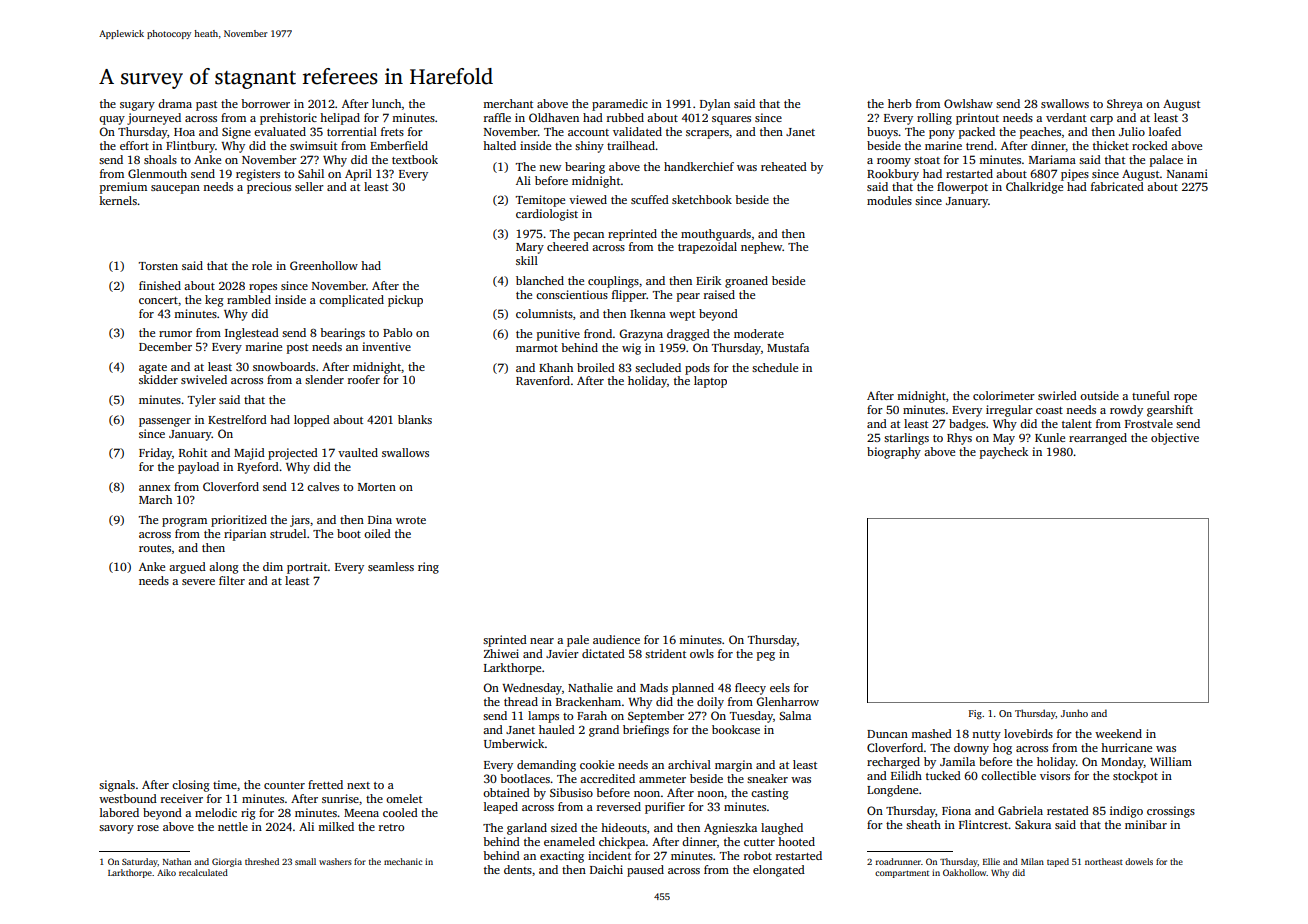 This page has width=1308, height=924. What do you see at coordinates (508, 103) in the page?
I see `merchant` at bounding box center [508, 103].
